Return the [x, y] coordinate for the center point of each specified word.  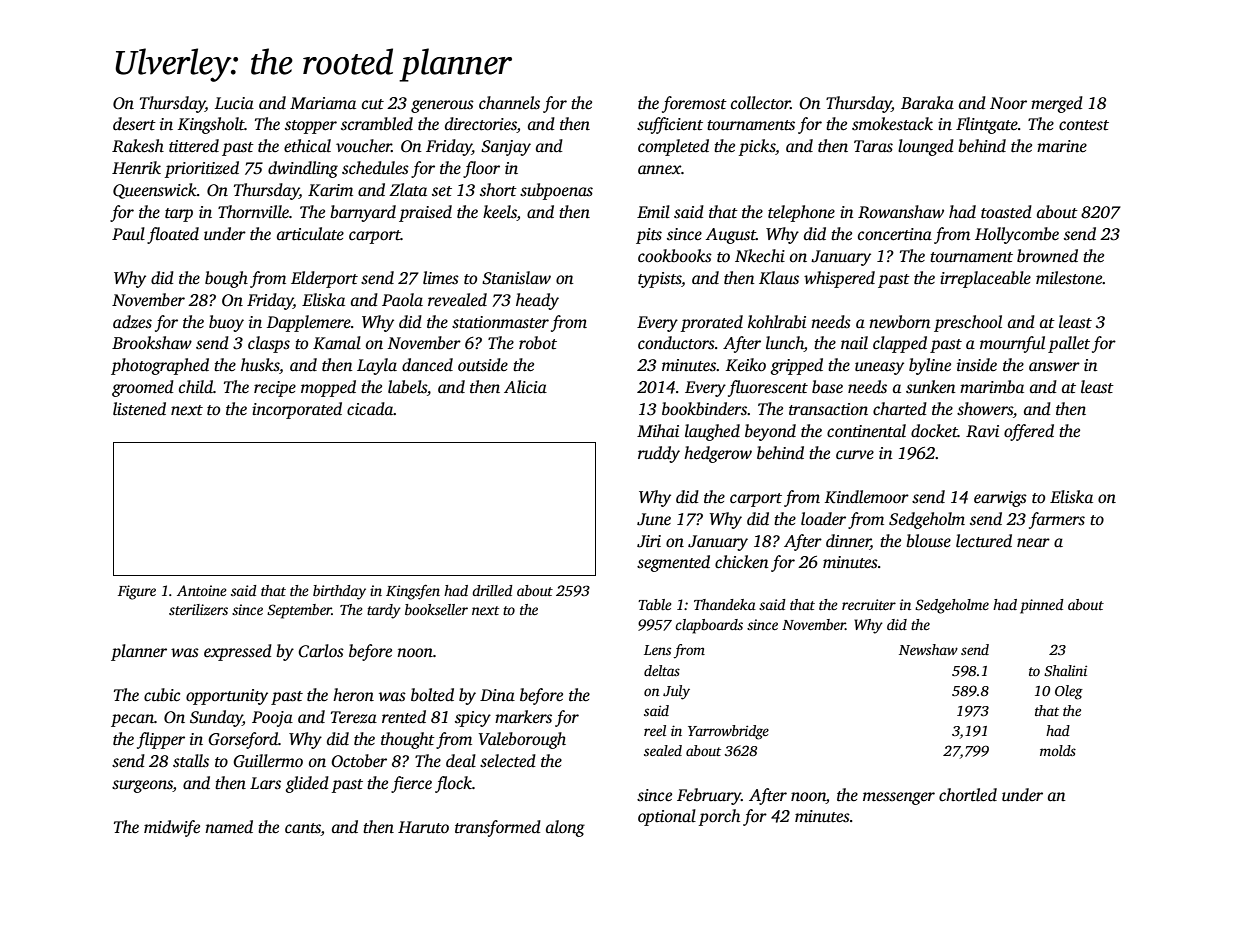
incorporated [297, 410]
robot [538, 343]
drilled [492, 590]
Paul [128, 234]
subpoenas [556, 191]
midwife [172, 828]
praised [425, 213]
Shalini [1065, 670]
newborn [900, 321]
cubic [162, 695]
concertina [895, 234]
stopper [311, 127]
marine [1062, 146]
